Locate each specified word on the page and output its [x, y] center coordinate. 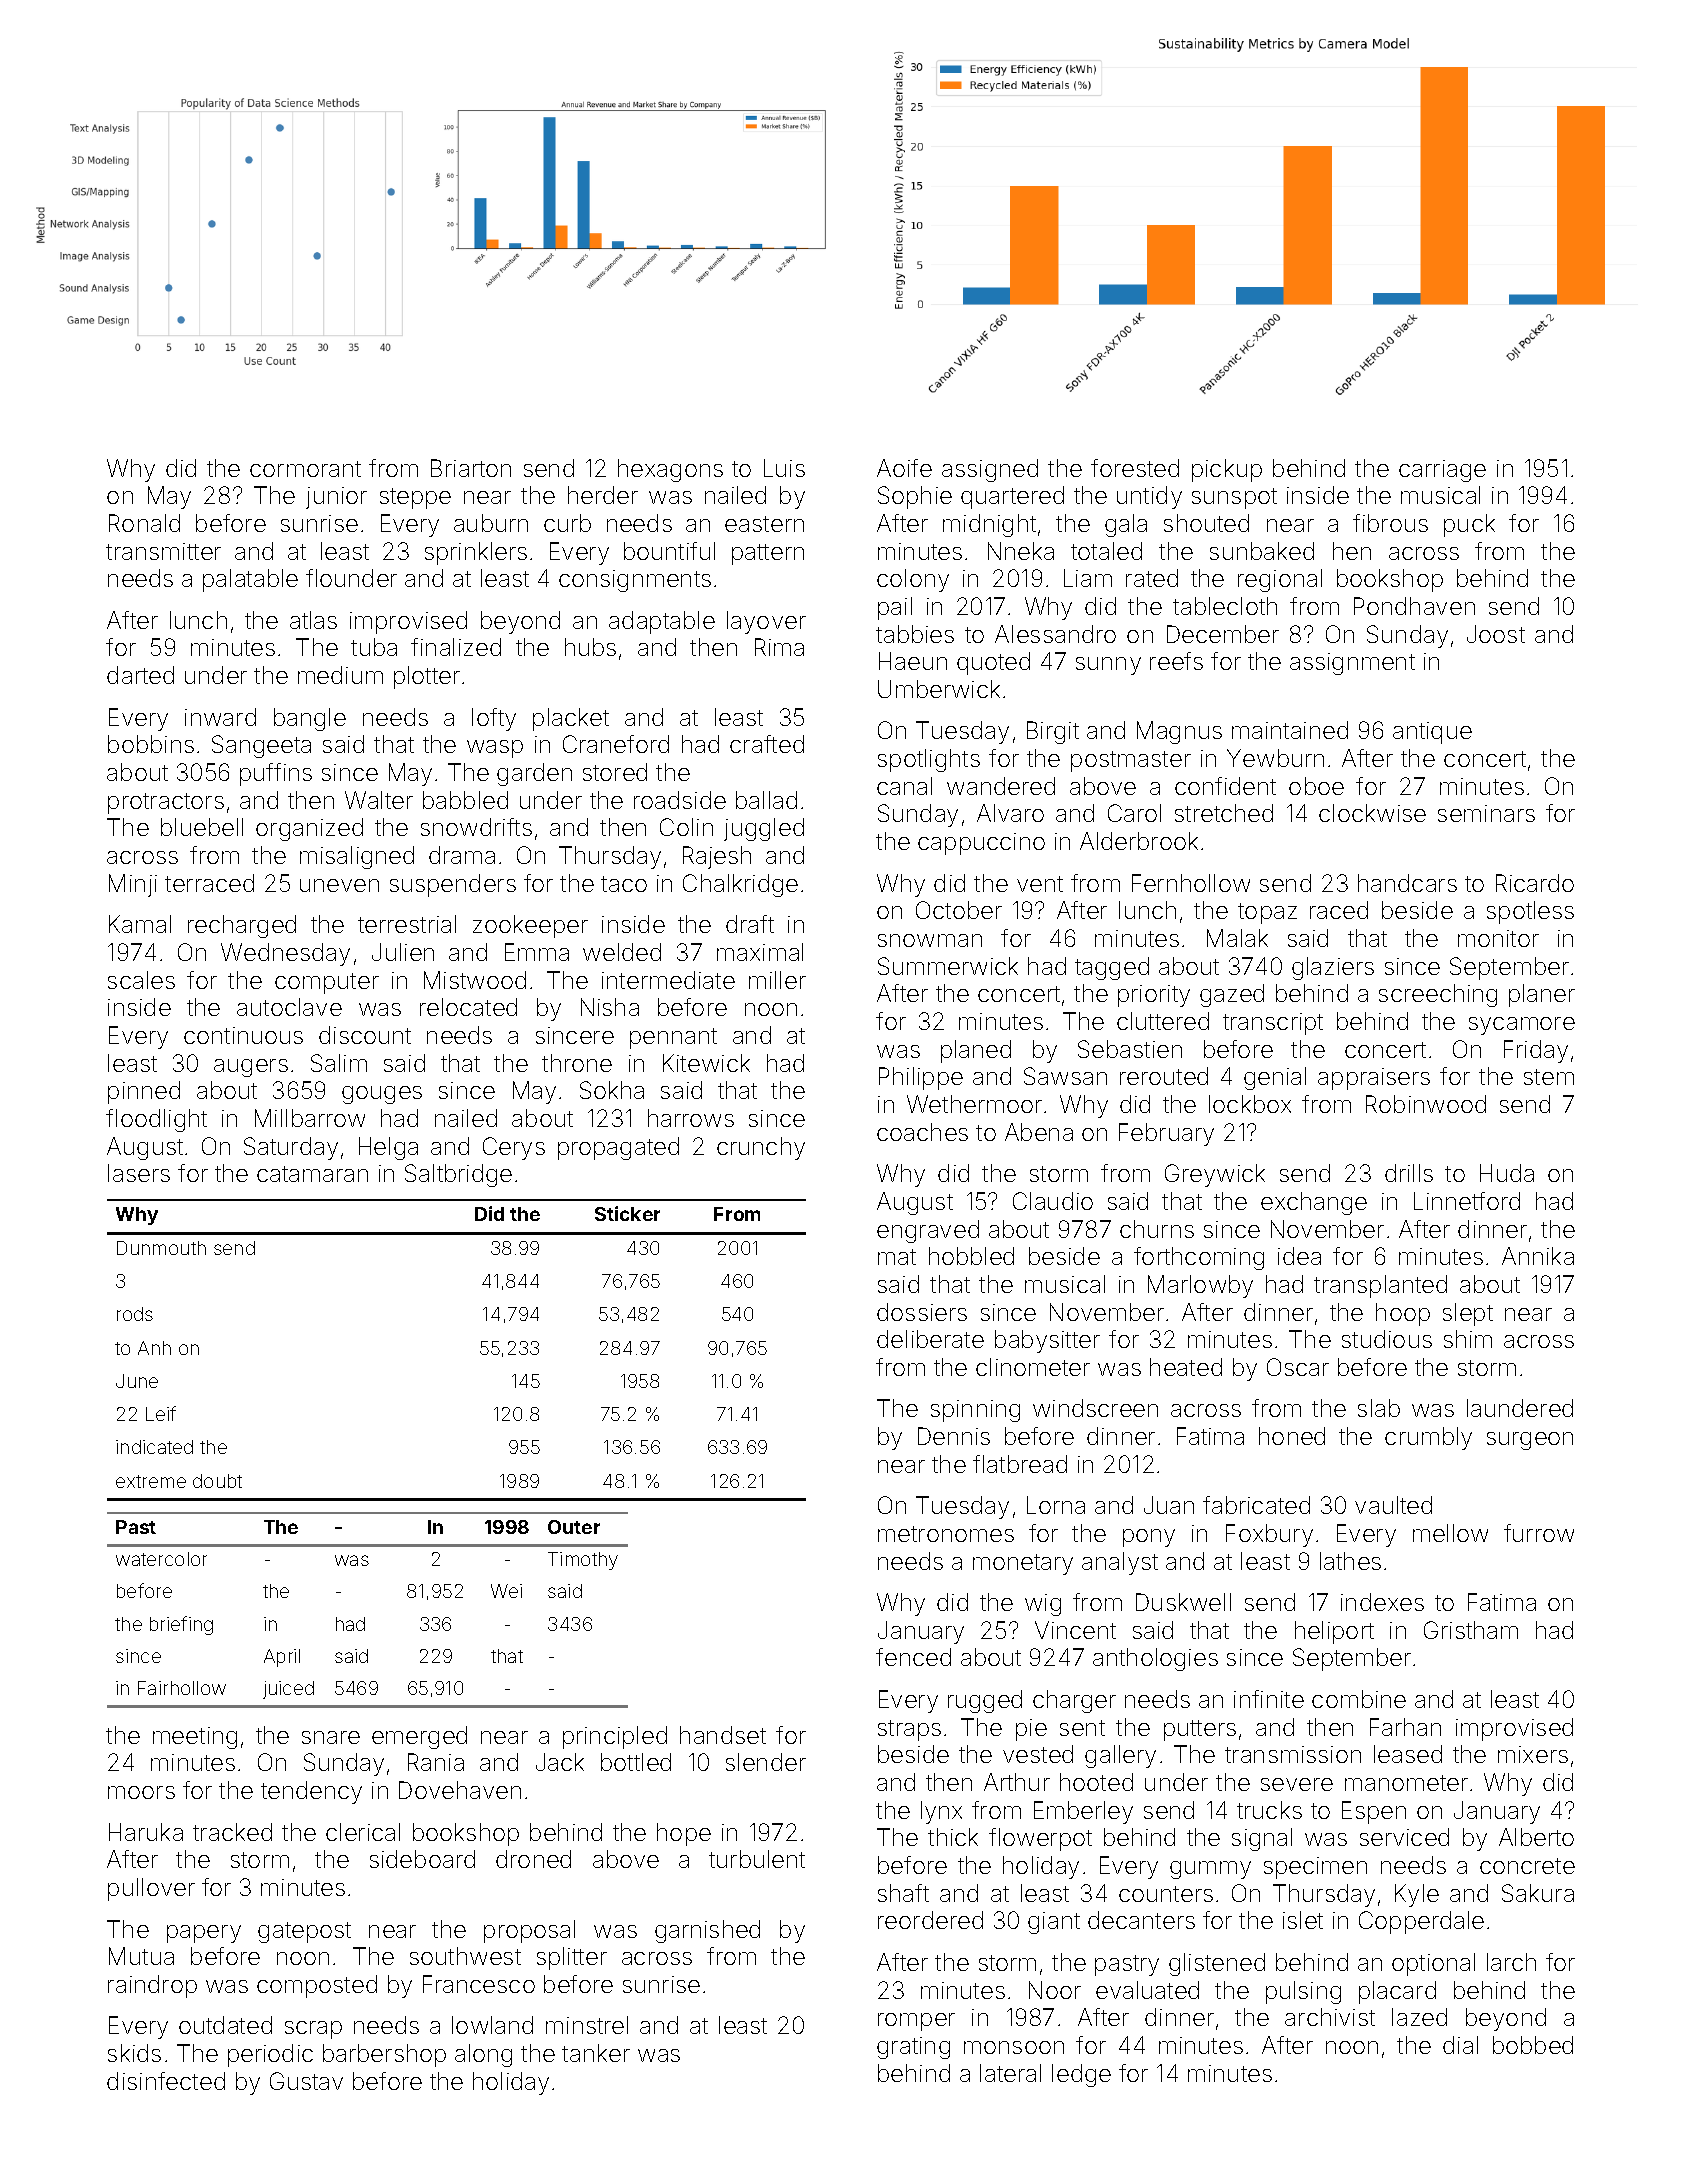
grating [913, 2048]
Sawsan [1065, 1076]
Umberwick [939, 689]
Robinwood [1426, 1104]
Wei [506, 1591]
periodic [270, 2055]
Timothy [583, 1561]
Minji [133, 885]
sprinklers [476, 553]
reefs [1176, 661]
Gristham [1471, 1630]
